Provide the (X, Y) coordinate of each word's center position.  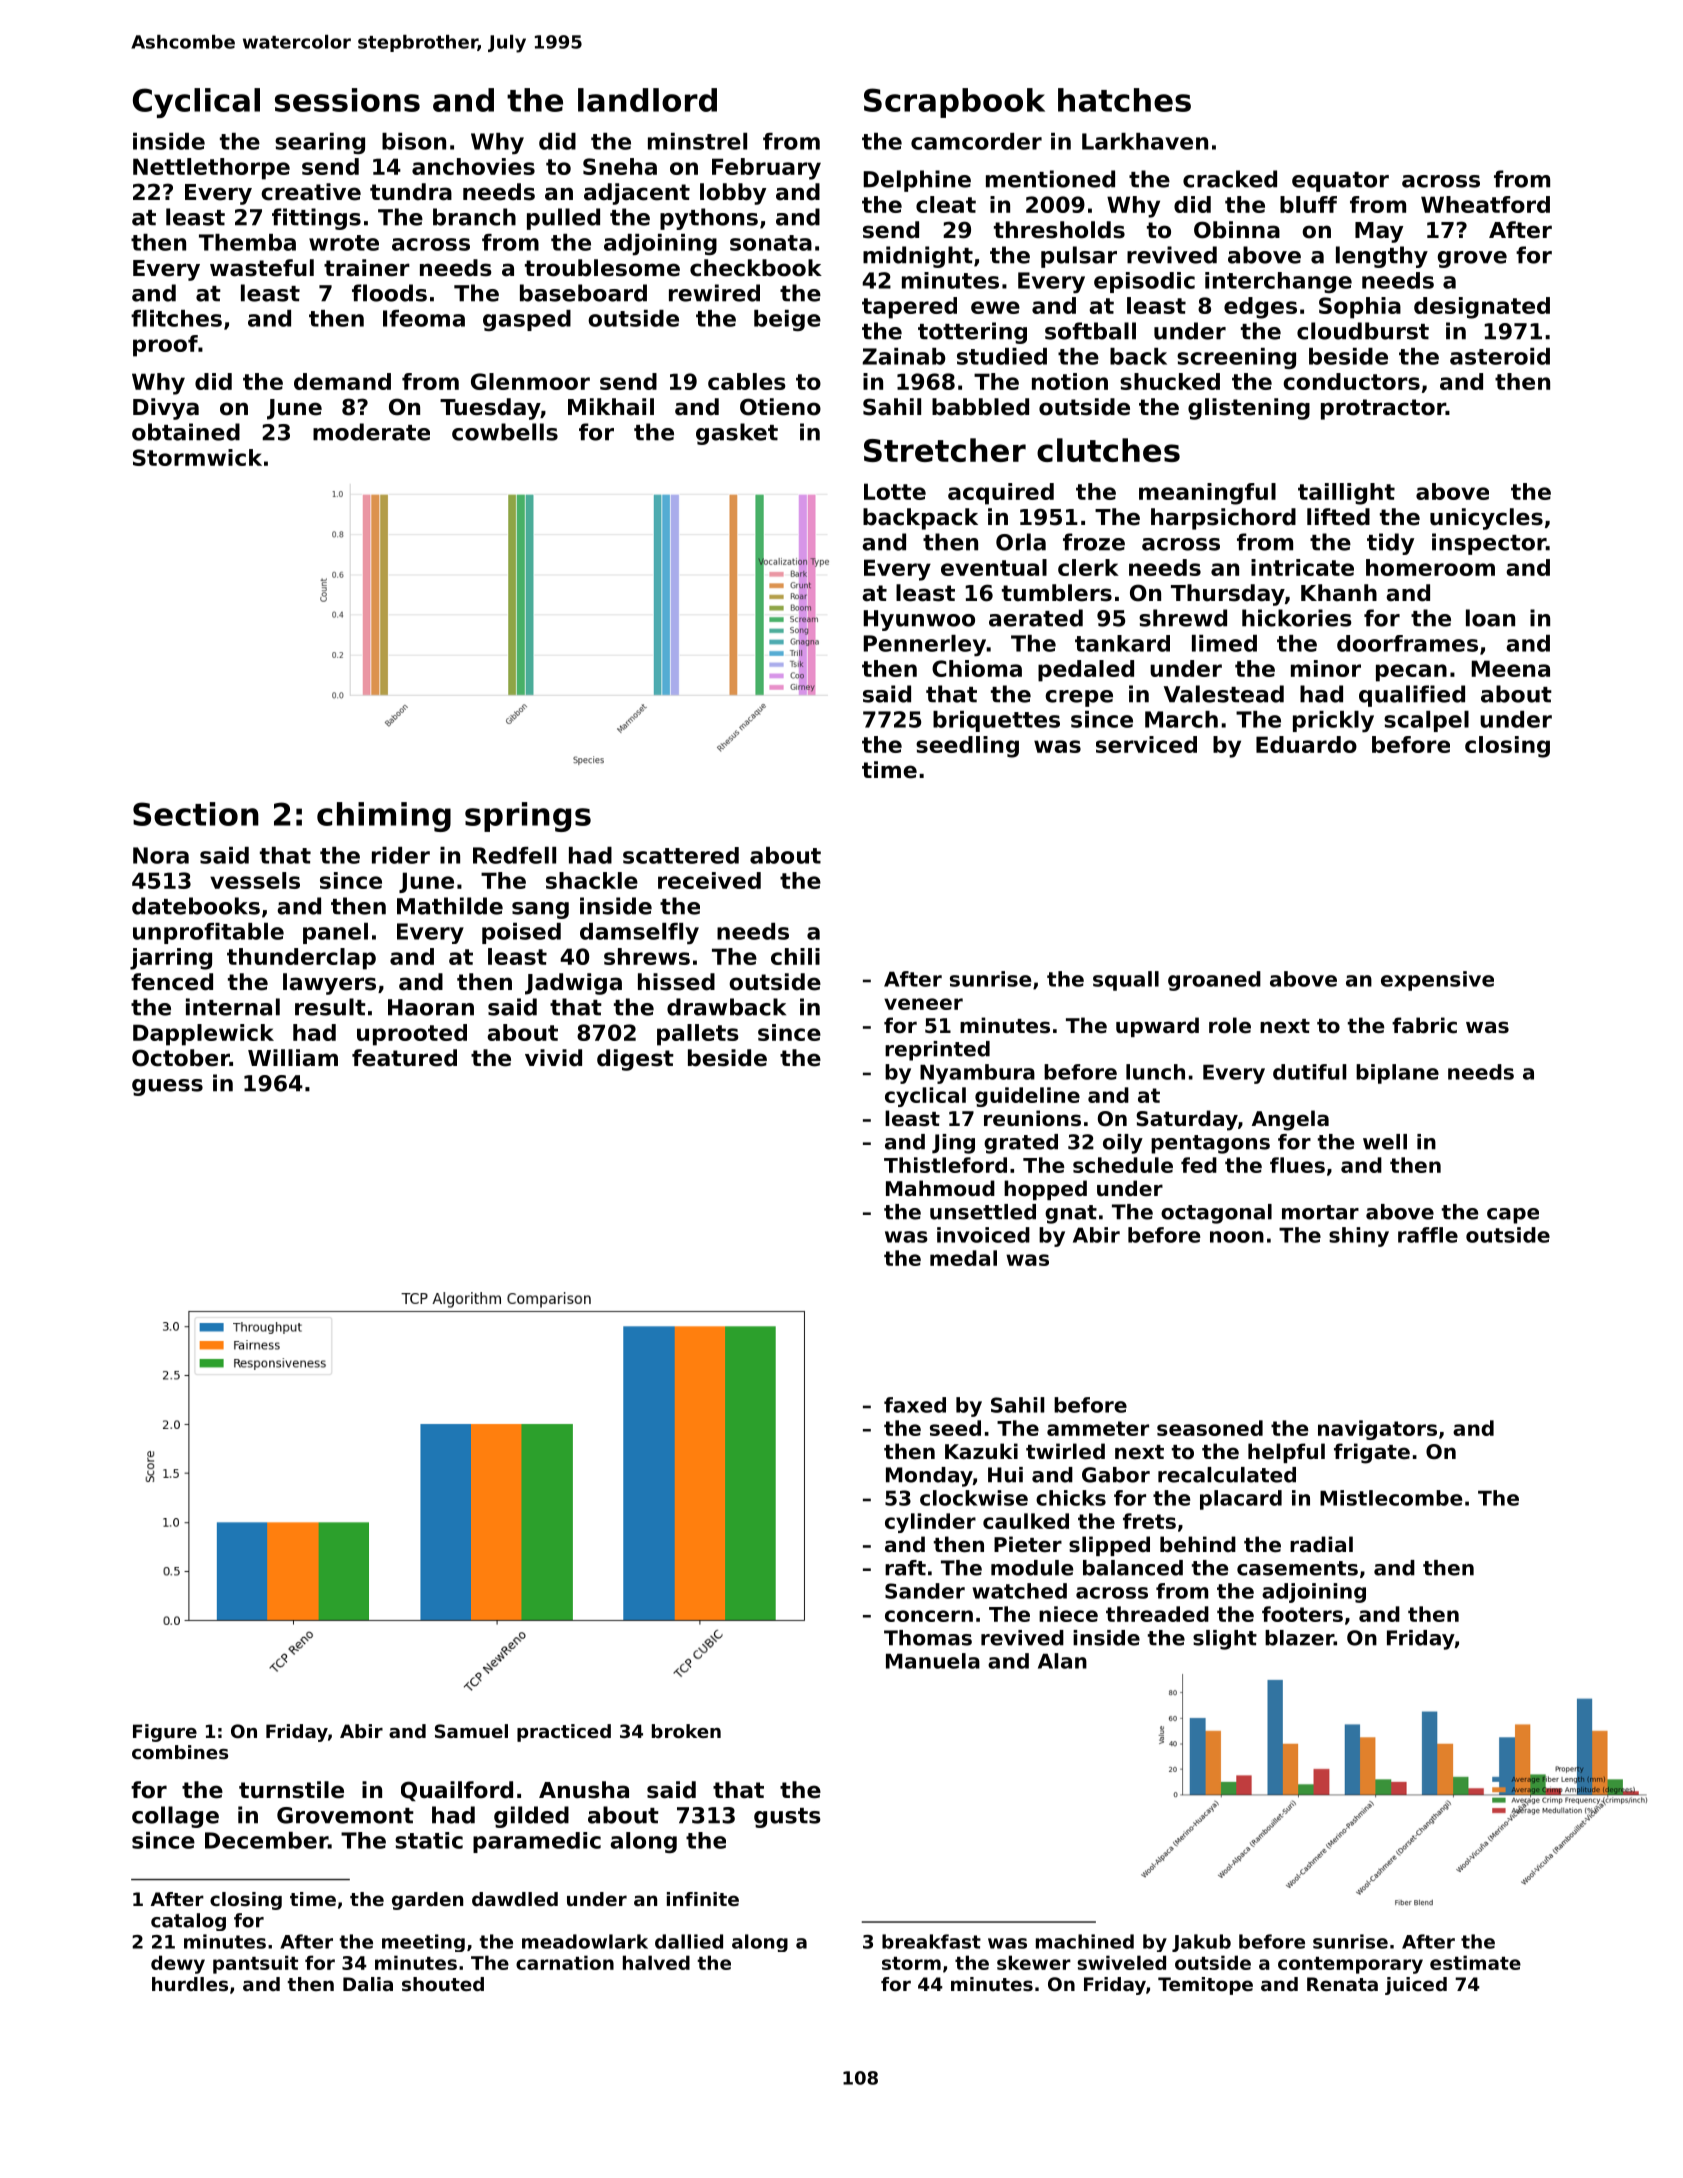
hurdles (190, 1984)
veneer (923, 1004)
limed (1224, 643)
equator (1340, 182)
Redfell (514, 855)
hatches (1124, 100)
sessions (347, 100)
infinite (703, 1899)
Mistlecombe (1391, 1498)
